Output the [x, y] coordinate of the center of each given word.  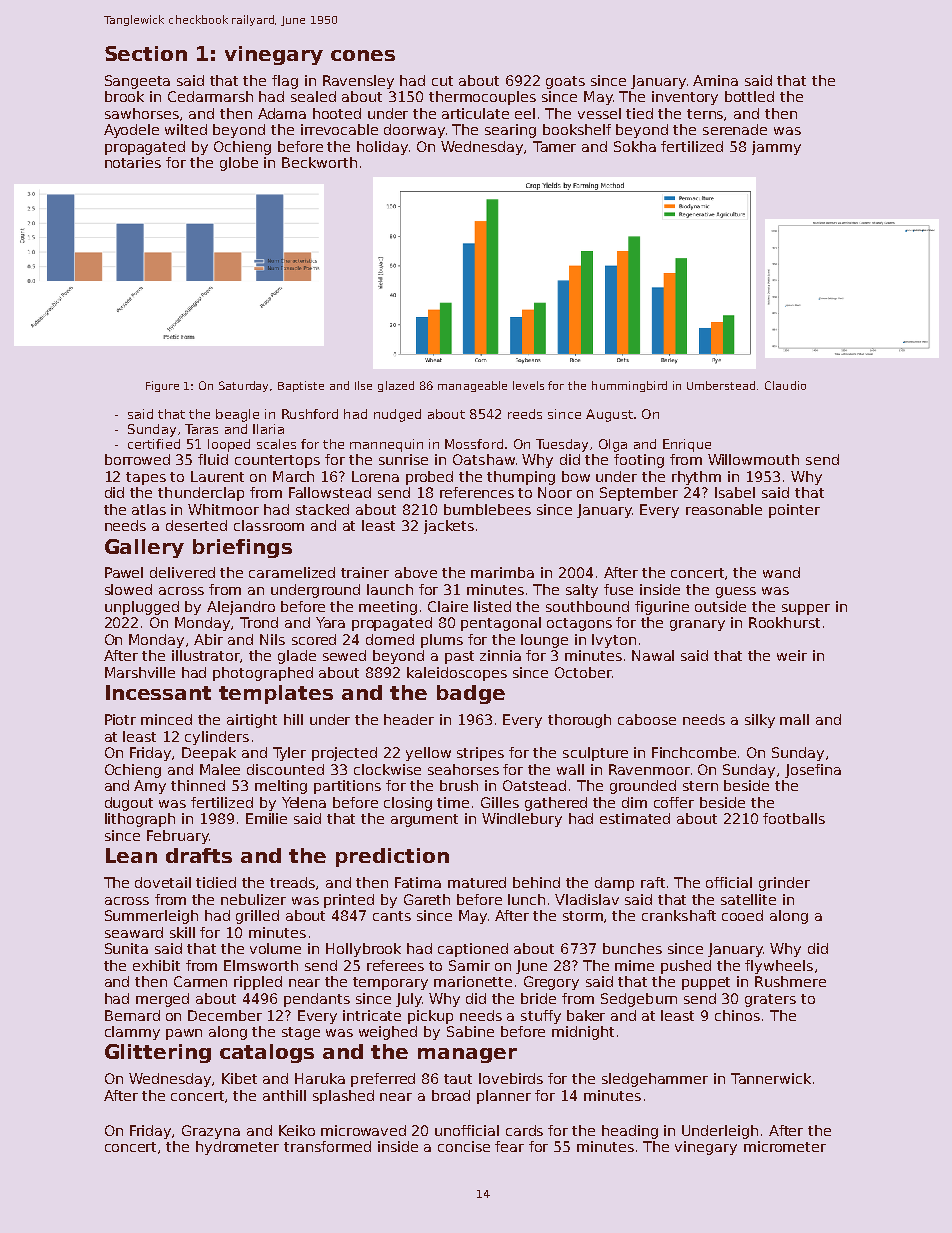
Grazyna [211, 1132]
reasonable [724, 509]
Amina [715, 80]
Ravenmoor [649, 769]
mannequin [386, 445]
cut [442, 81]
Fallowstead [330, 492]
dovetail [163, 882]
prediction [392, 857]
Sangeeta [137, 82]
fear [509, 1146]
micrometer [785, 1146]
